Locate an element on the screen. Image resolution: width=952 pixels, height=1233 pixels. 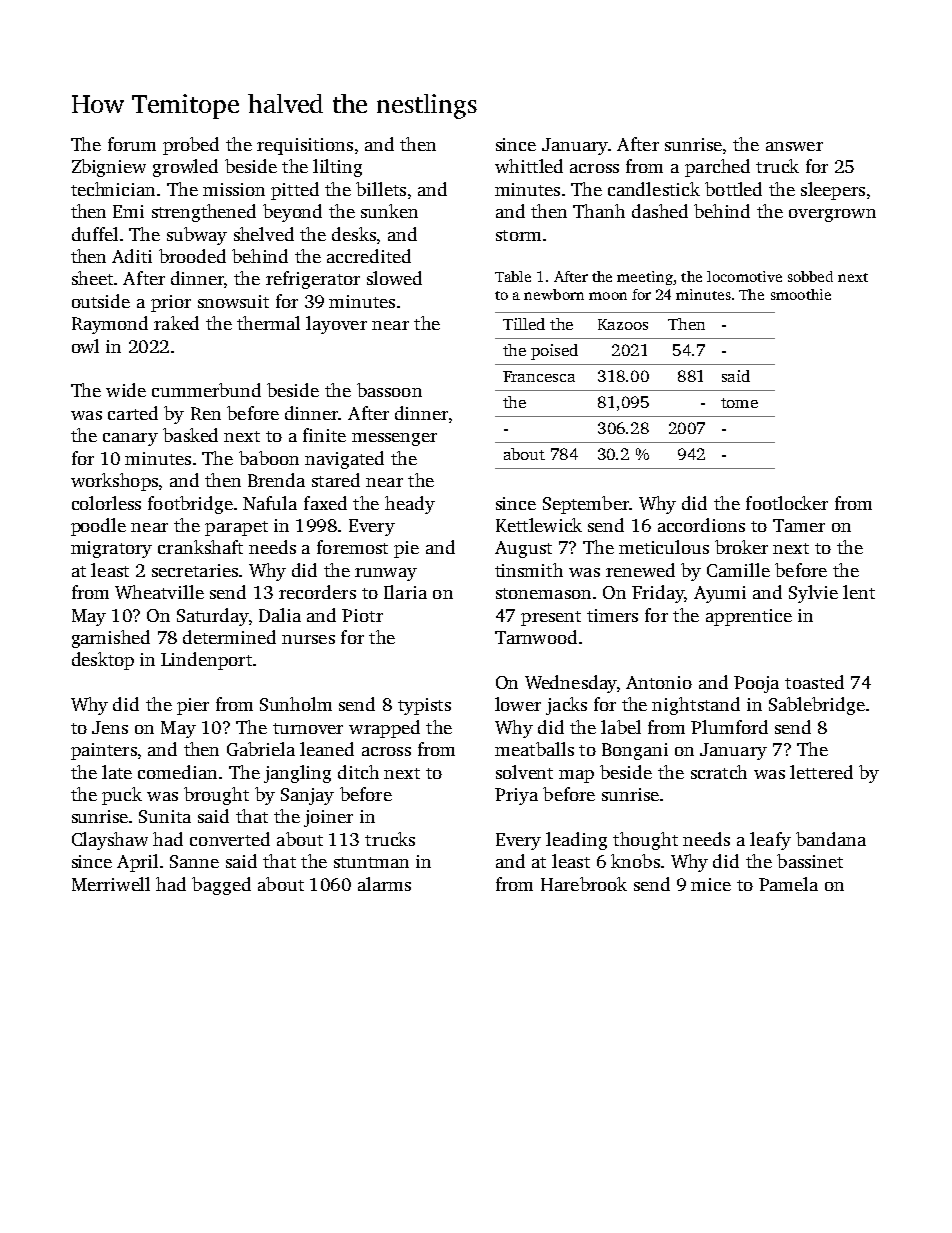
Kettlewick is located at coordinates (539, 525).
